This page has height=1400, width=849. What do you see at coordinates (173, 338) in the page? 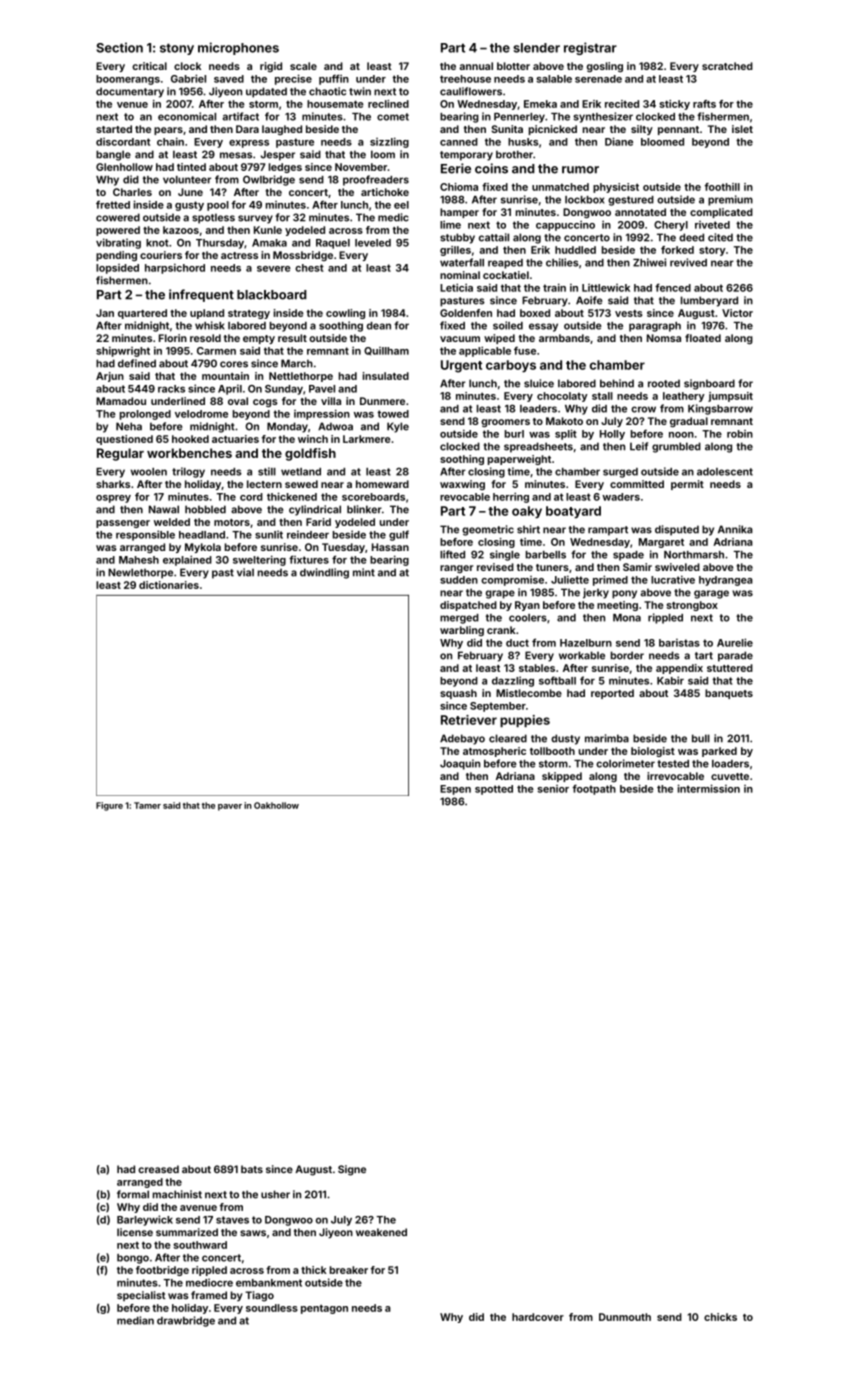
I see `Florin` at bounding box center [173, 338].
